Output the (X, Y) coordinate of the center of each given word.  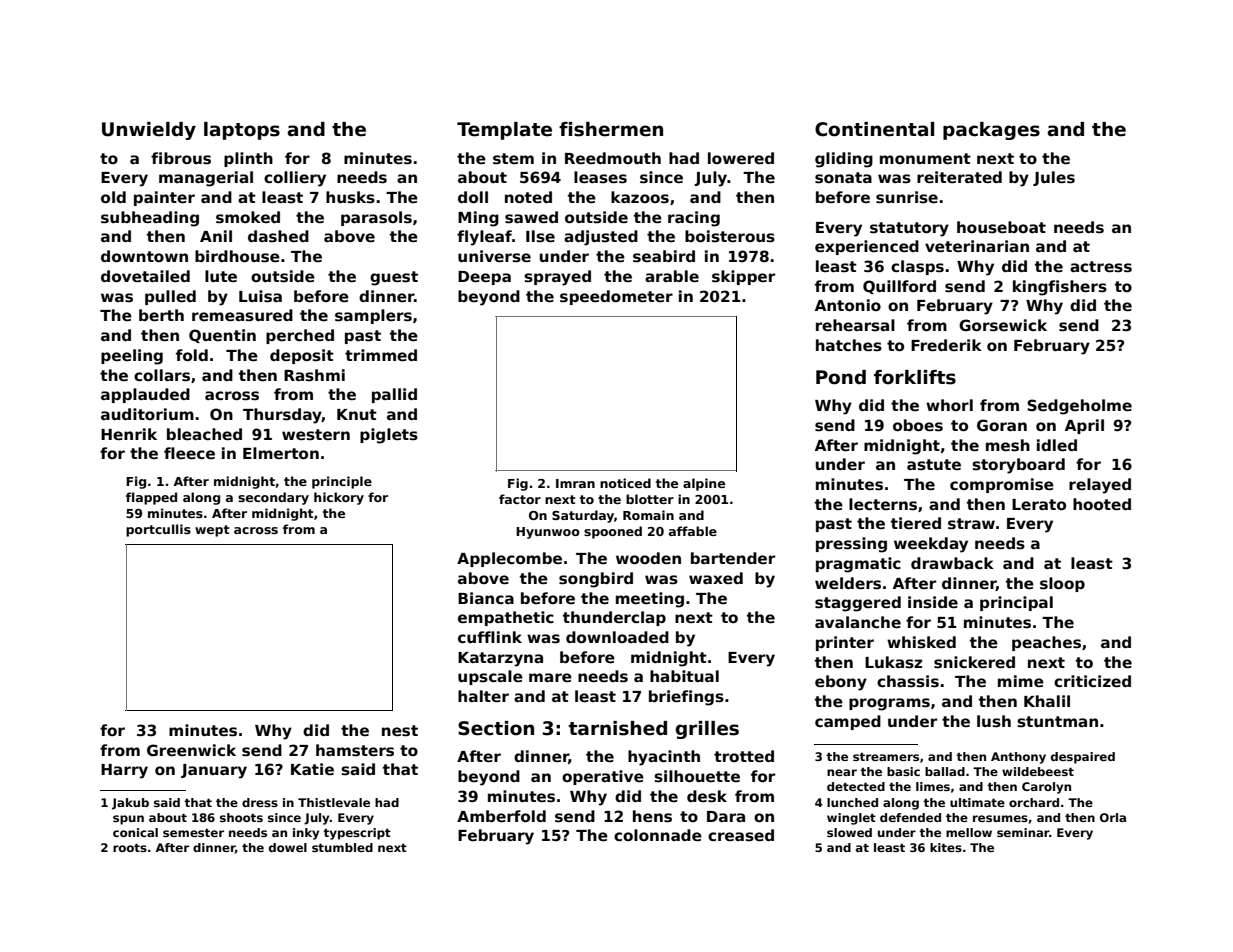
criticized (1092, 681)
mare (550, 677)
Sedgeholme (1079, 407)
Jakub (130, 804)
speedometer (616, 297)
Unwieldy (149, 131)
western (316, 435)
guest (394, 278)
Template (504, 131)
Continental (874, 129)
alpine (704, 484)
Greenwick (191, 750)
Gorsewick (1003, 325)
